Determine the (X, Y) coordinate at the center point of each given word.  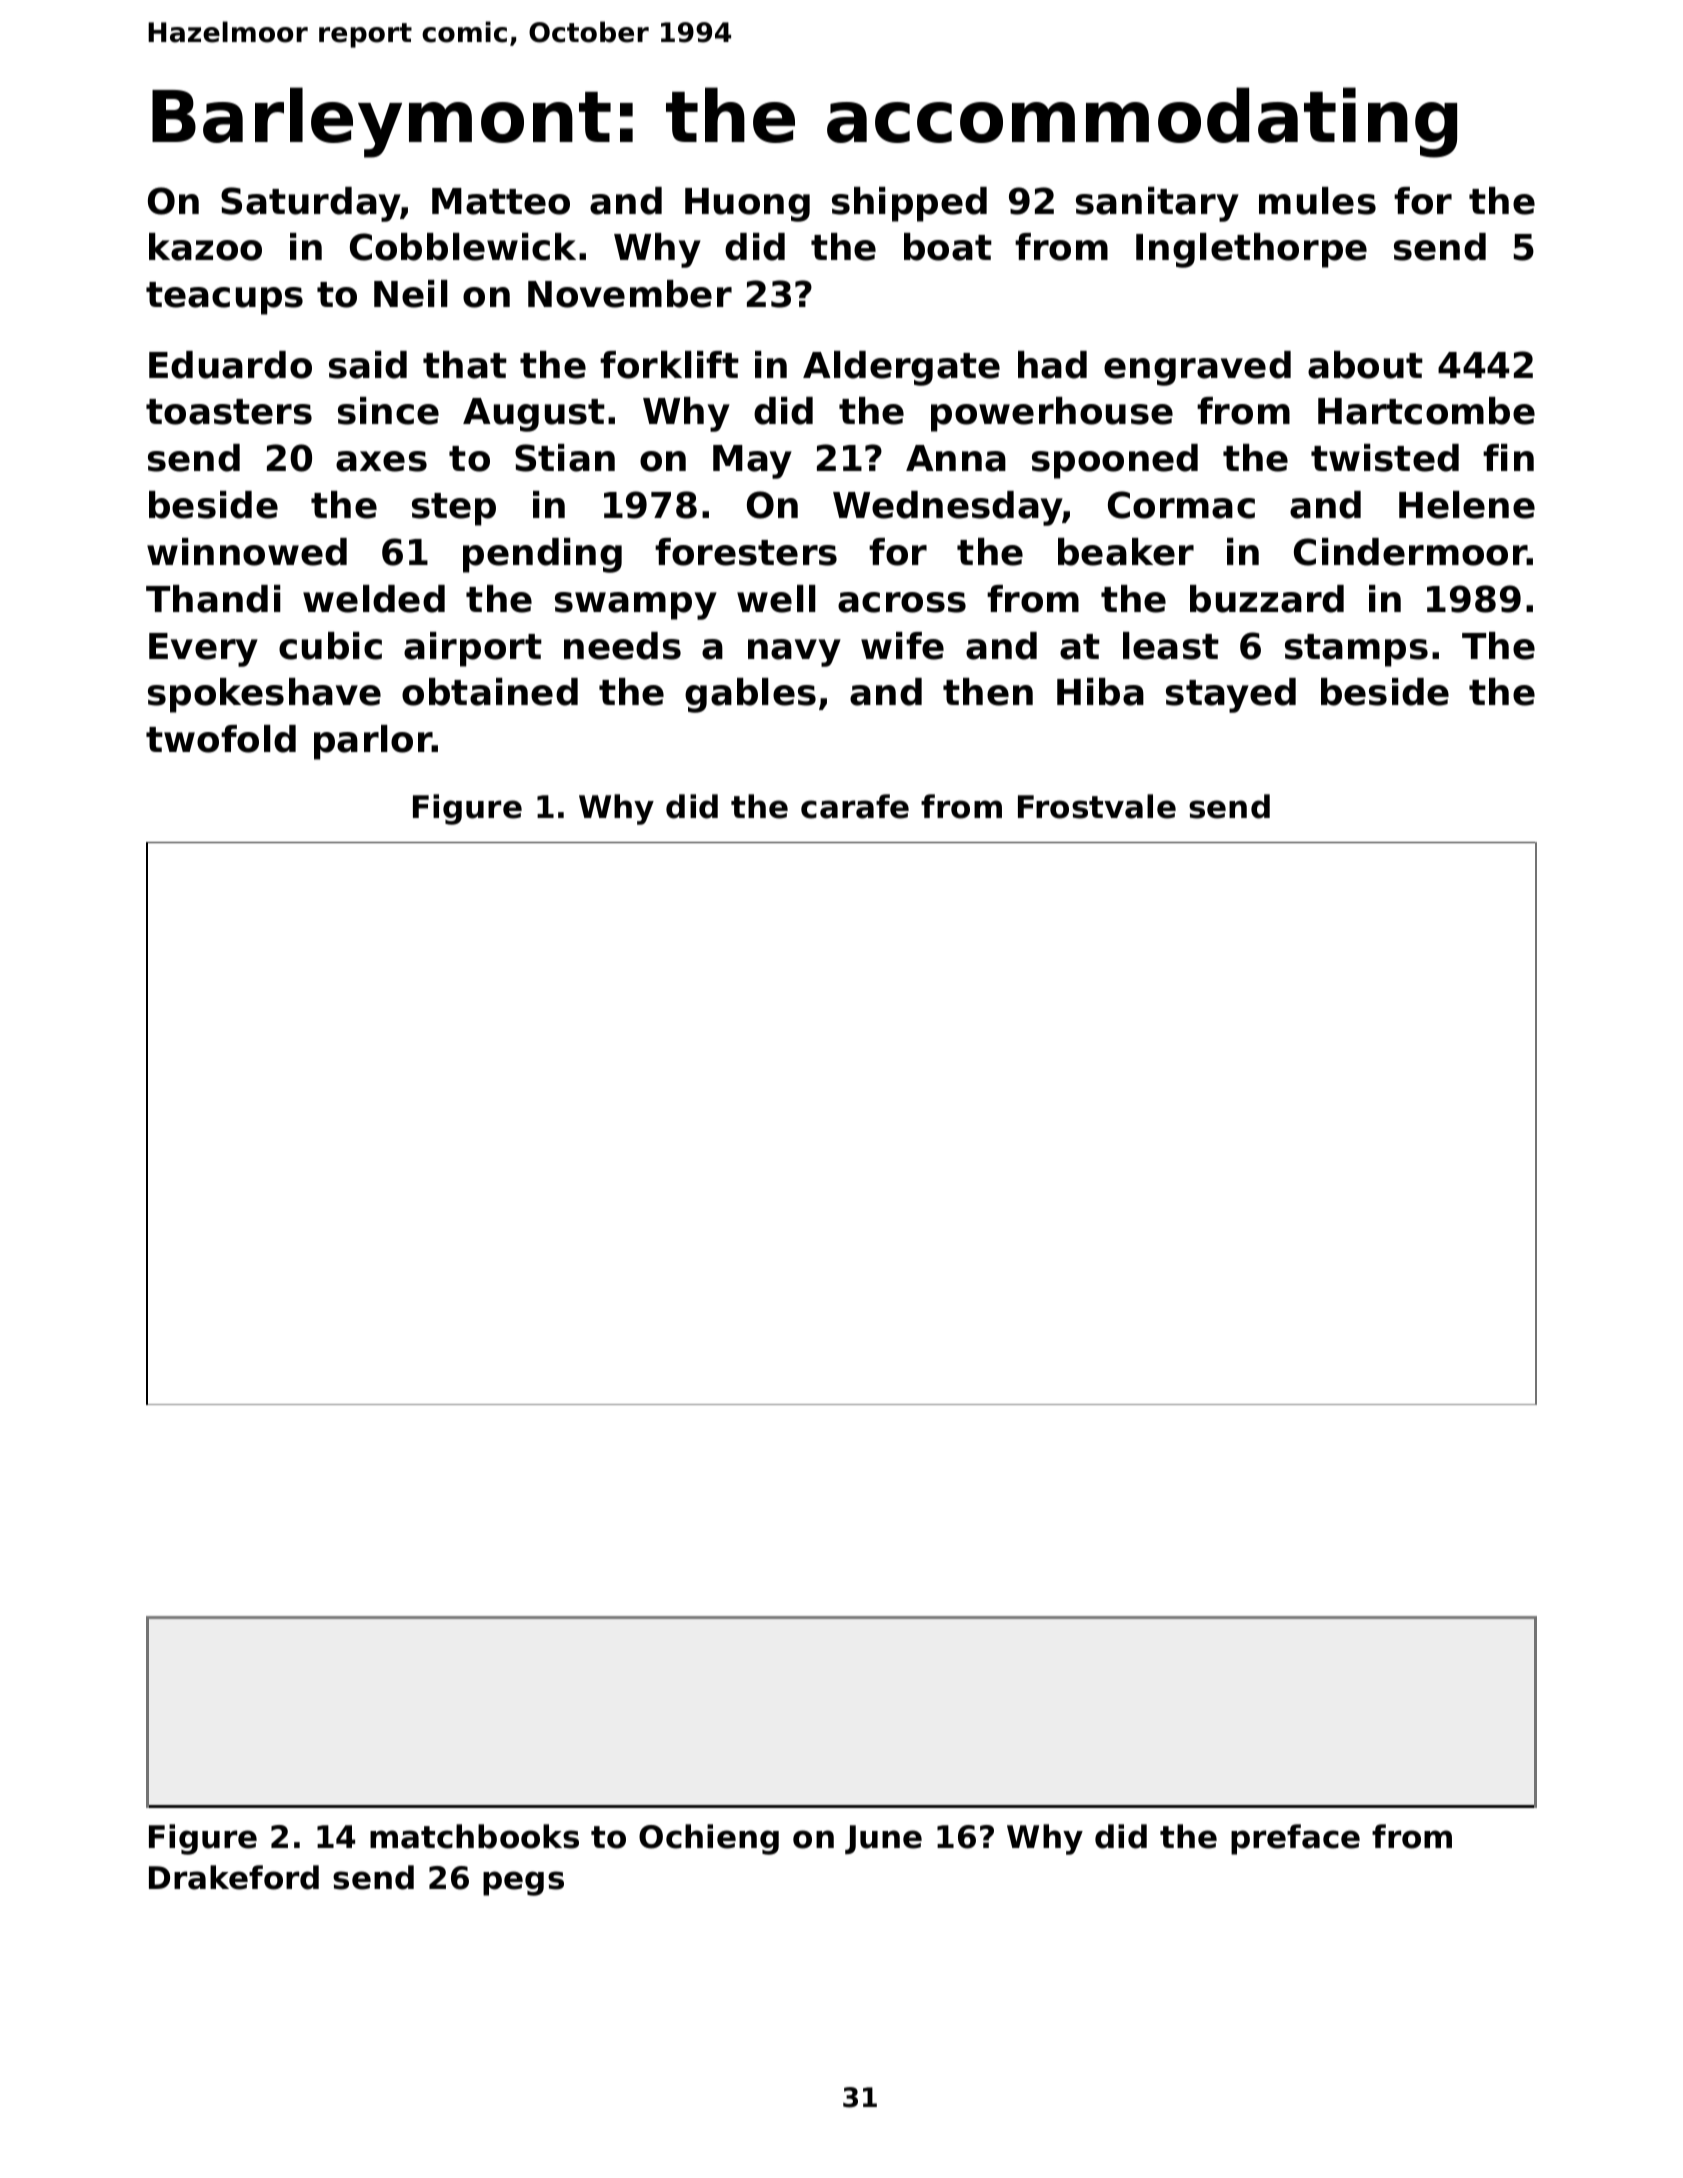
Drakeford (234, 1877)
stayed (1231, 695)
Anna (956, 458)
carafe (855, 806)
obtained (490, 692)
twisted (1385, 458)
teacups (224, 298)
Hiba (1100, 692)
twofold (221, 739)
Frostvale (1097, 806)
